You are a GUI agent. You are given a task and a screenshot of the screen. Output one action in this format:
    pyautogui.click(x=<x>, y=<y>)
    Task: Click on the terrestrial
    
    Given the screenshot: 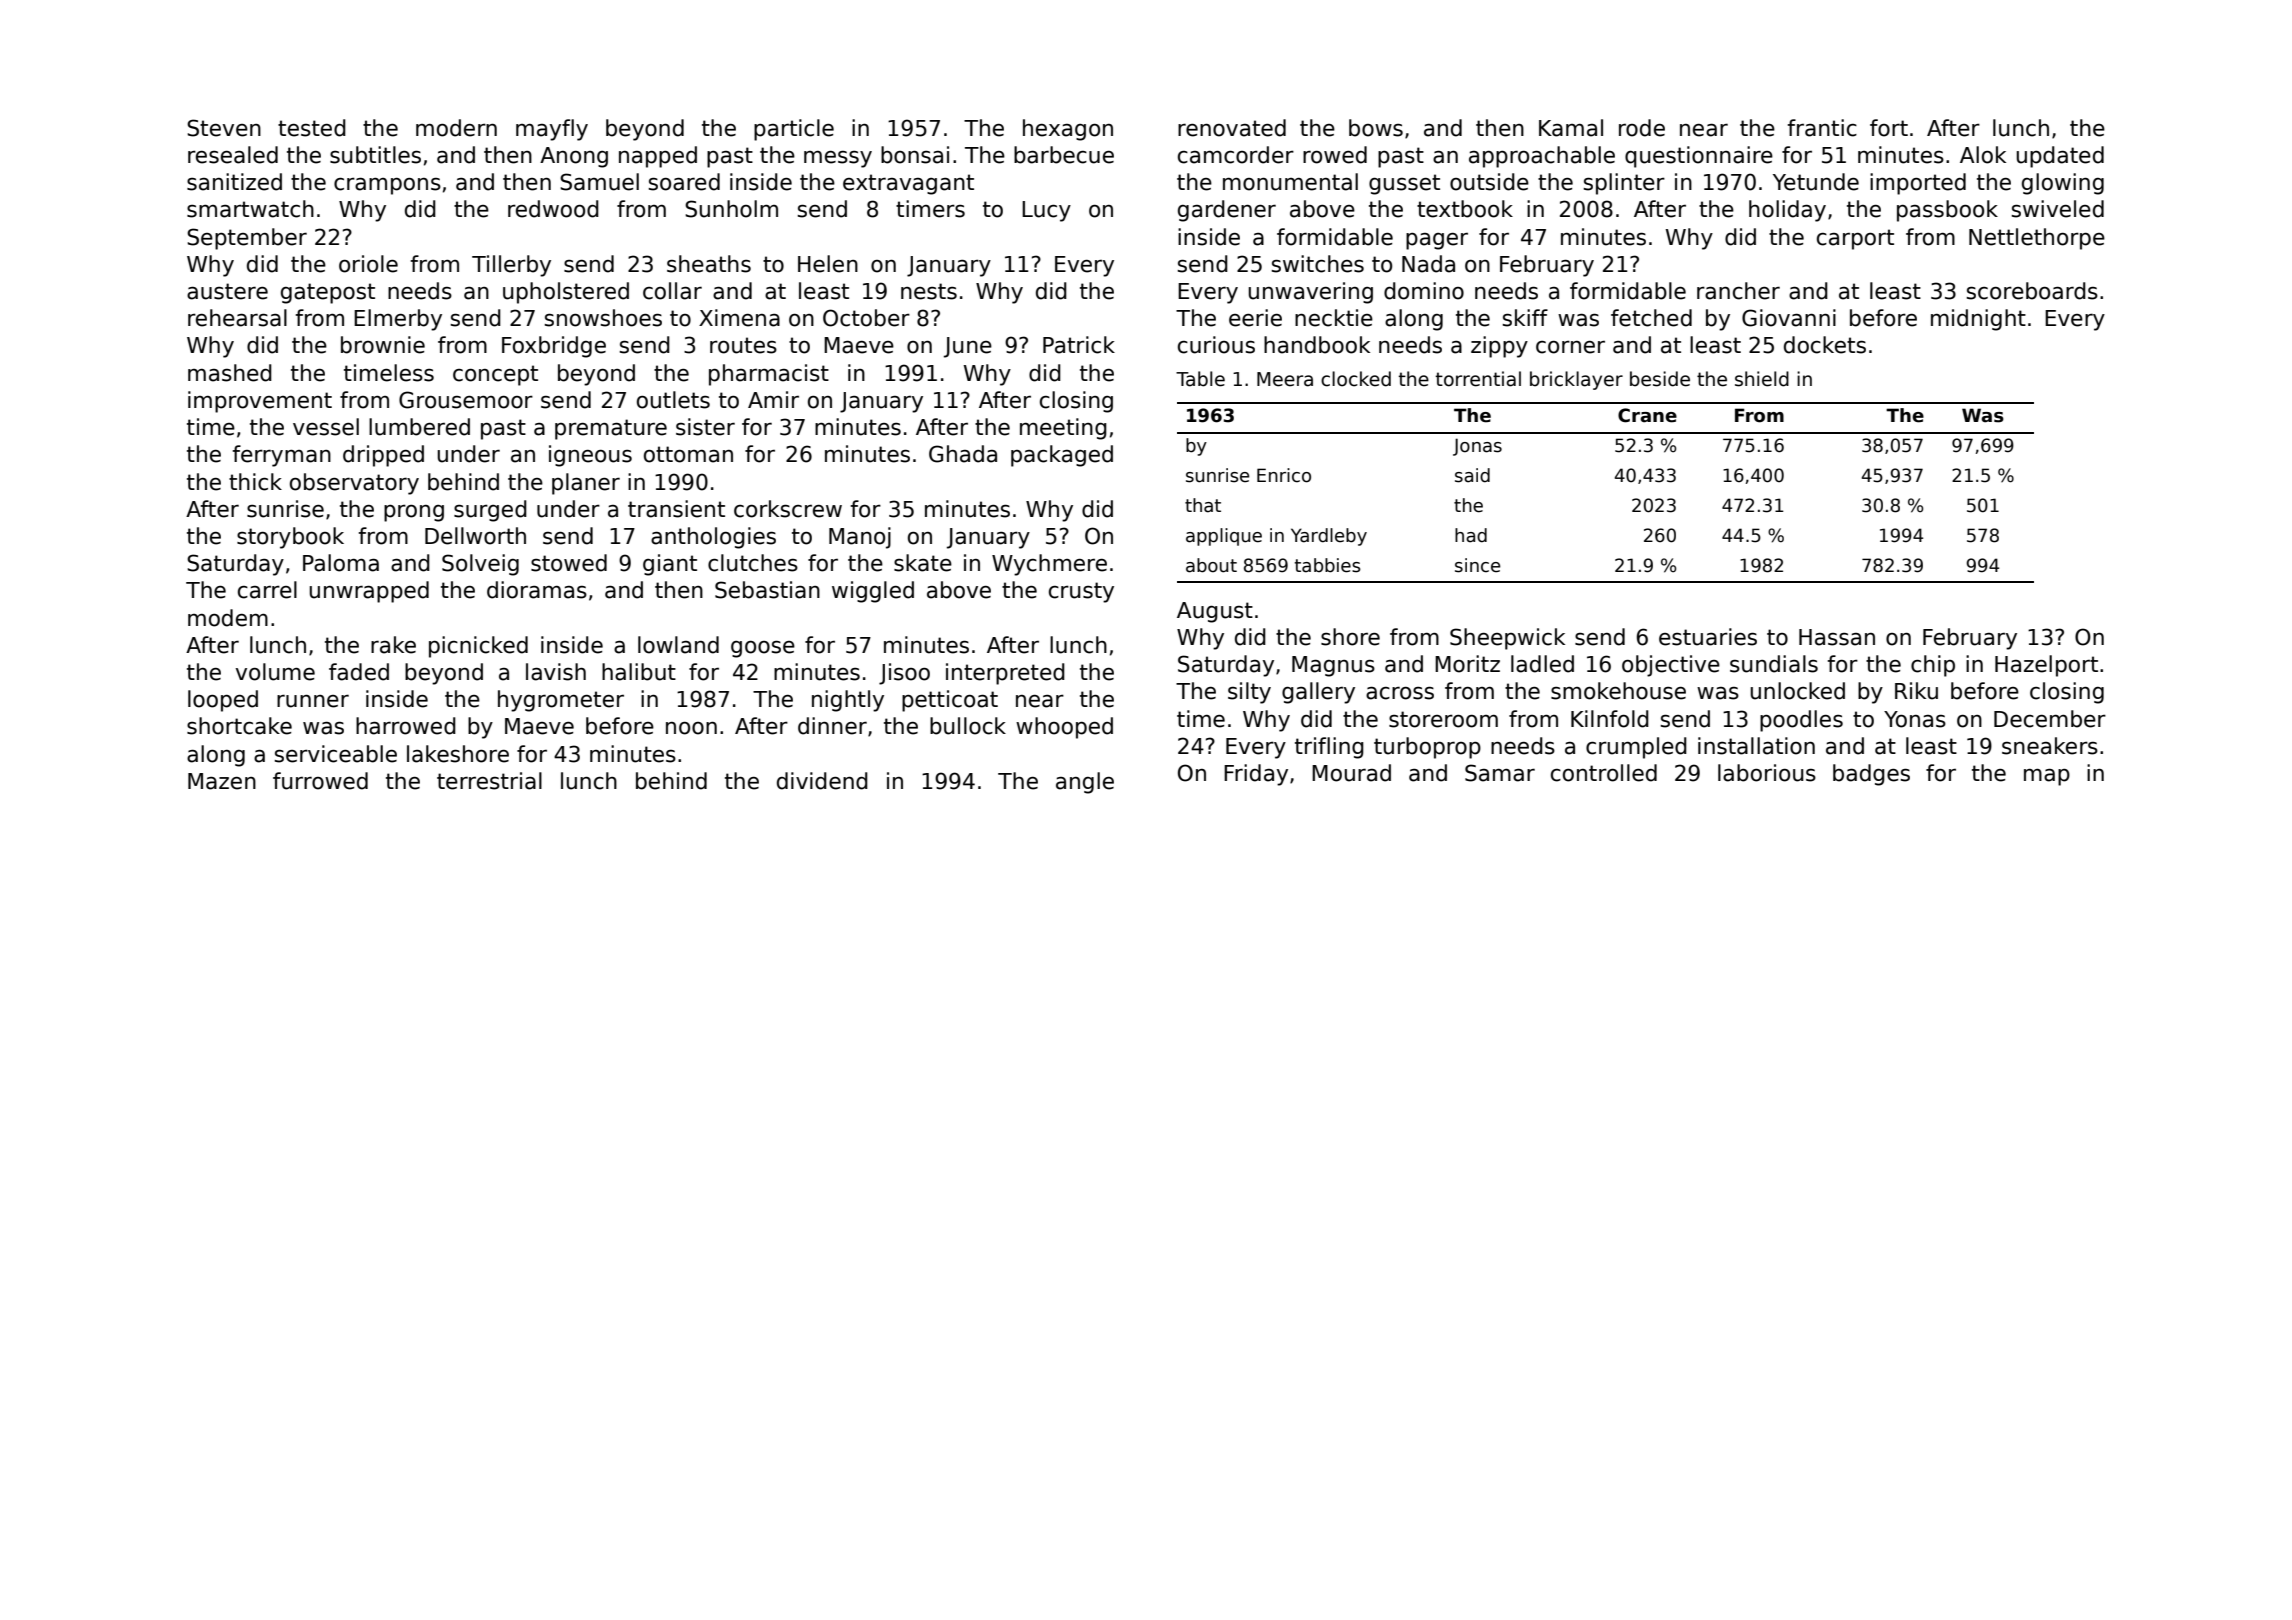 What is the action you would take?
    pyautogui.click(x=489, y=781)
